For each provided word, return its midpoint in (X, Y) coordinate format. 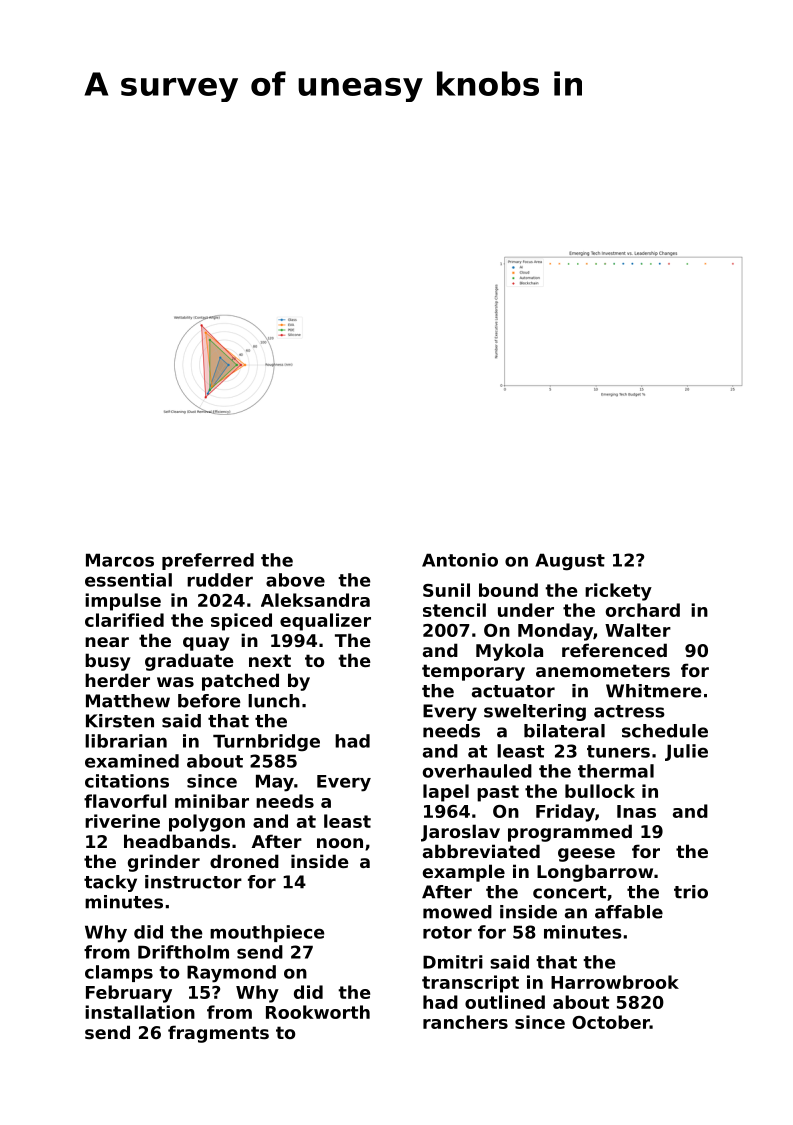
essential (128, 580)
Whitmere (654, 691)
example (464, 873)
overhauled (477, 771)
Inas (636, 811)
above (295, 580)
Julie (686, 752)
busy (108, 662)
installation (140, 1012)
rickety (618, 592)
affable (629, 912)
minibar (212, 801)
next (270, 660)
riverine (122, 821)
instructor (193, 882)
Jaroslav (460, 833)
